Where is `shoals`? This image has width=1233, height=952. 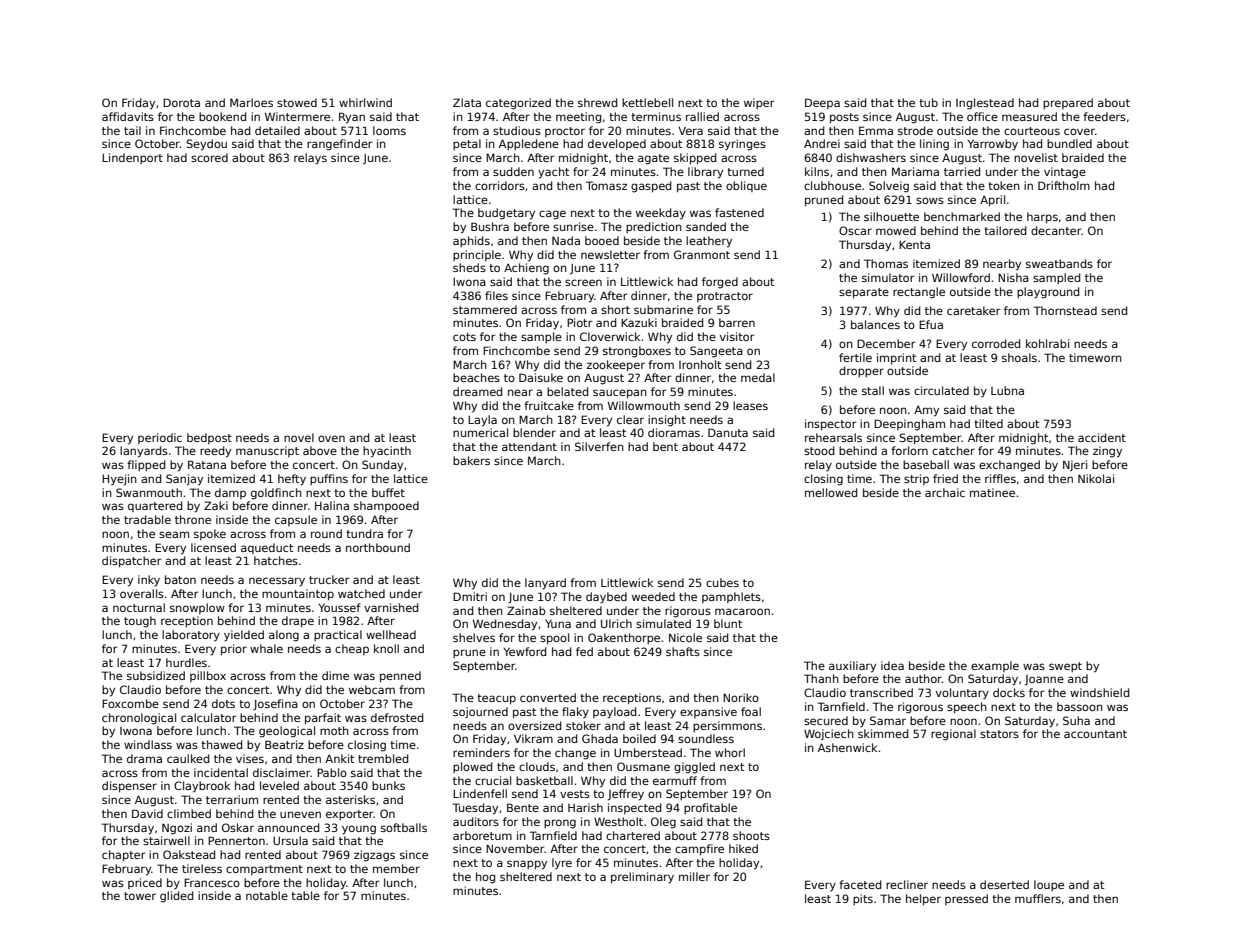
shoals is located at coordinates (1019, 357).
